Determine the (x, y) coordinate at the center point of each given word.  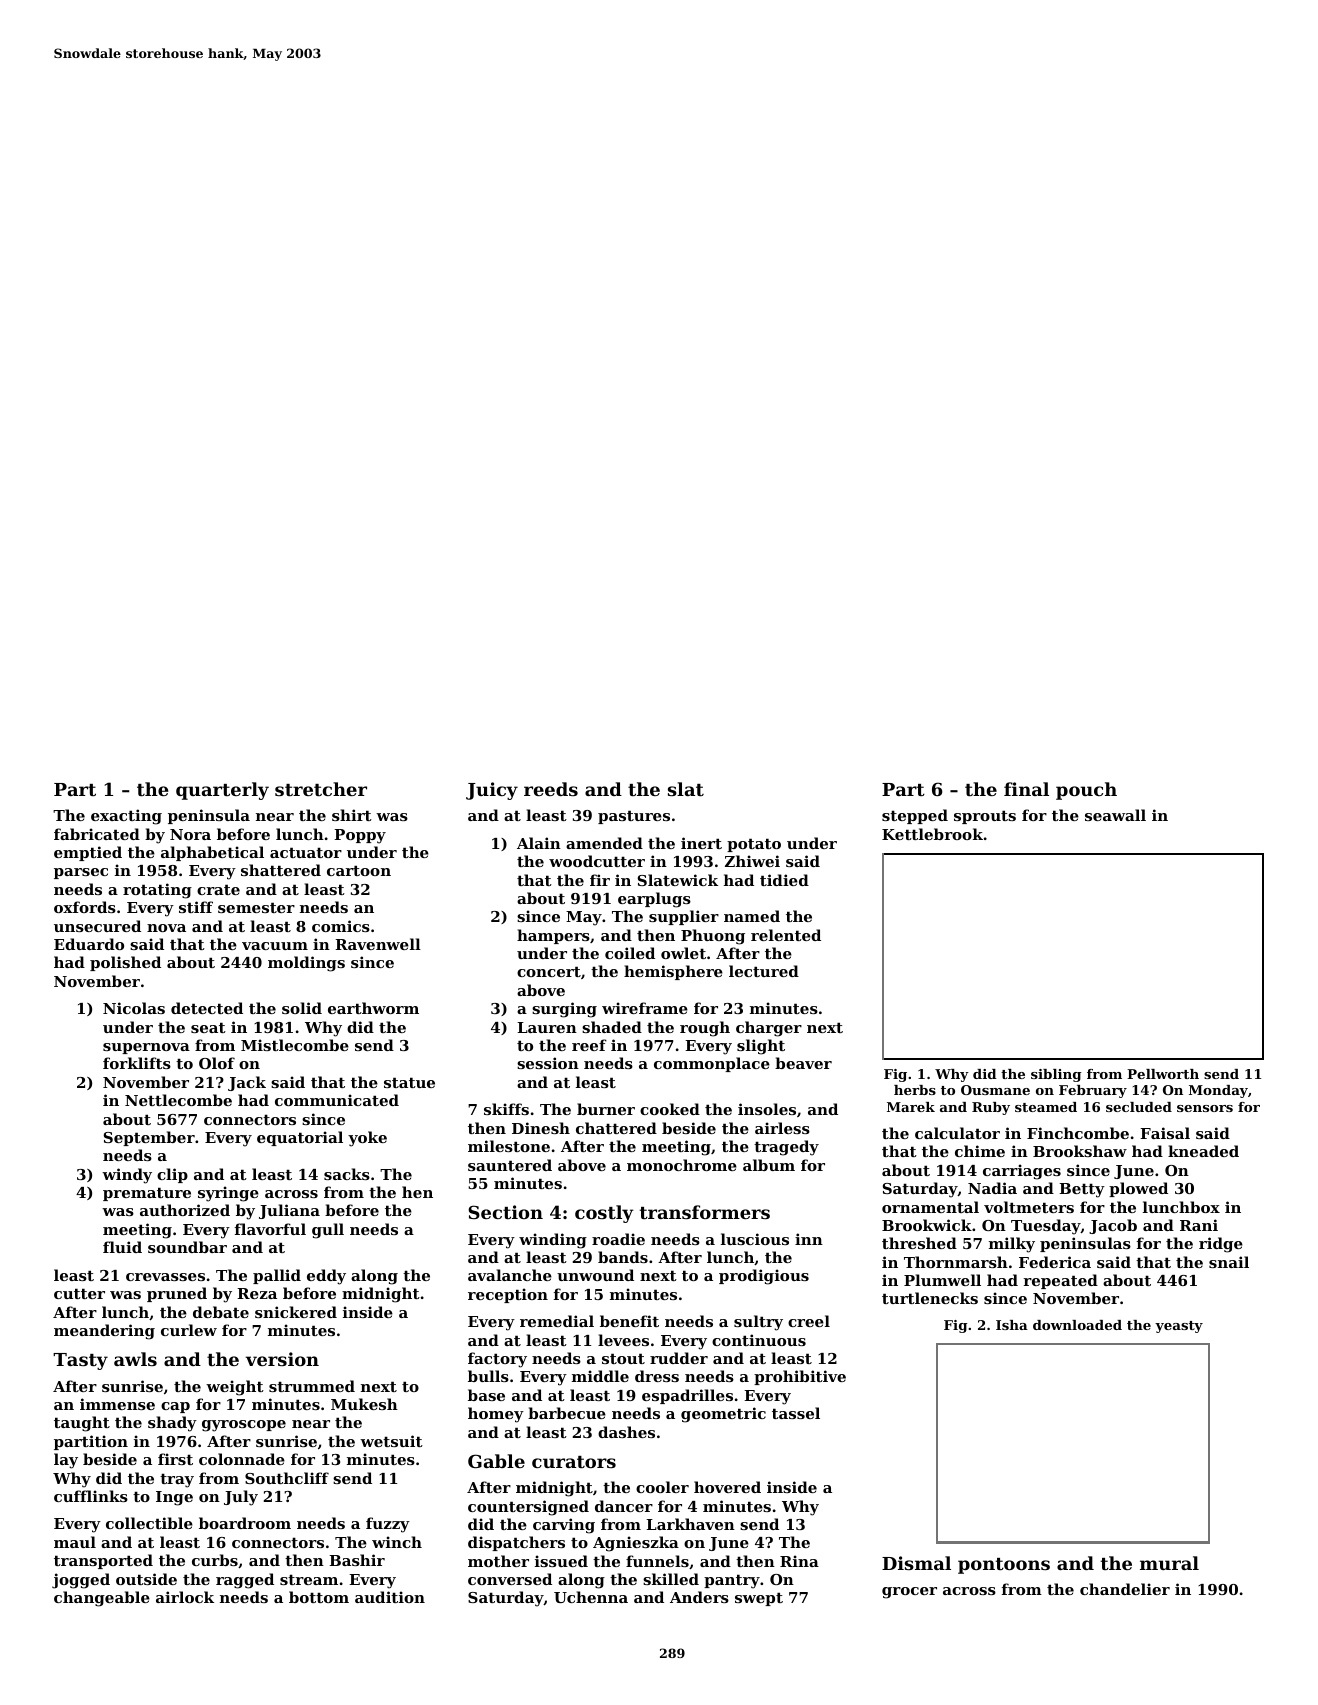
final (1026, 789)
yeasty (1179, 1327)
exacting (126, 817)
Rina (799, 1561)
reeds (551, 789)
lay (66, 1461)
